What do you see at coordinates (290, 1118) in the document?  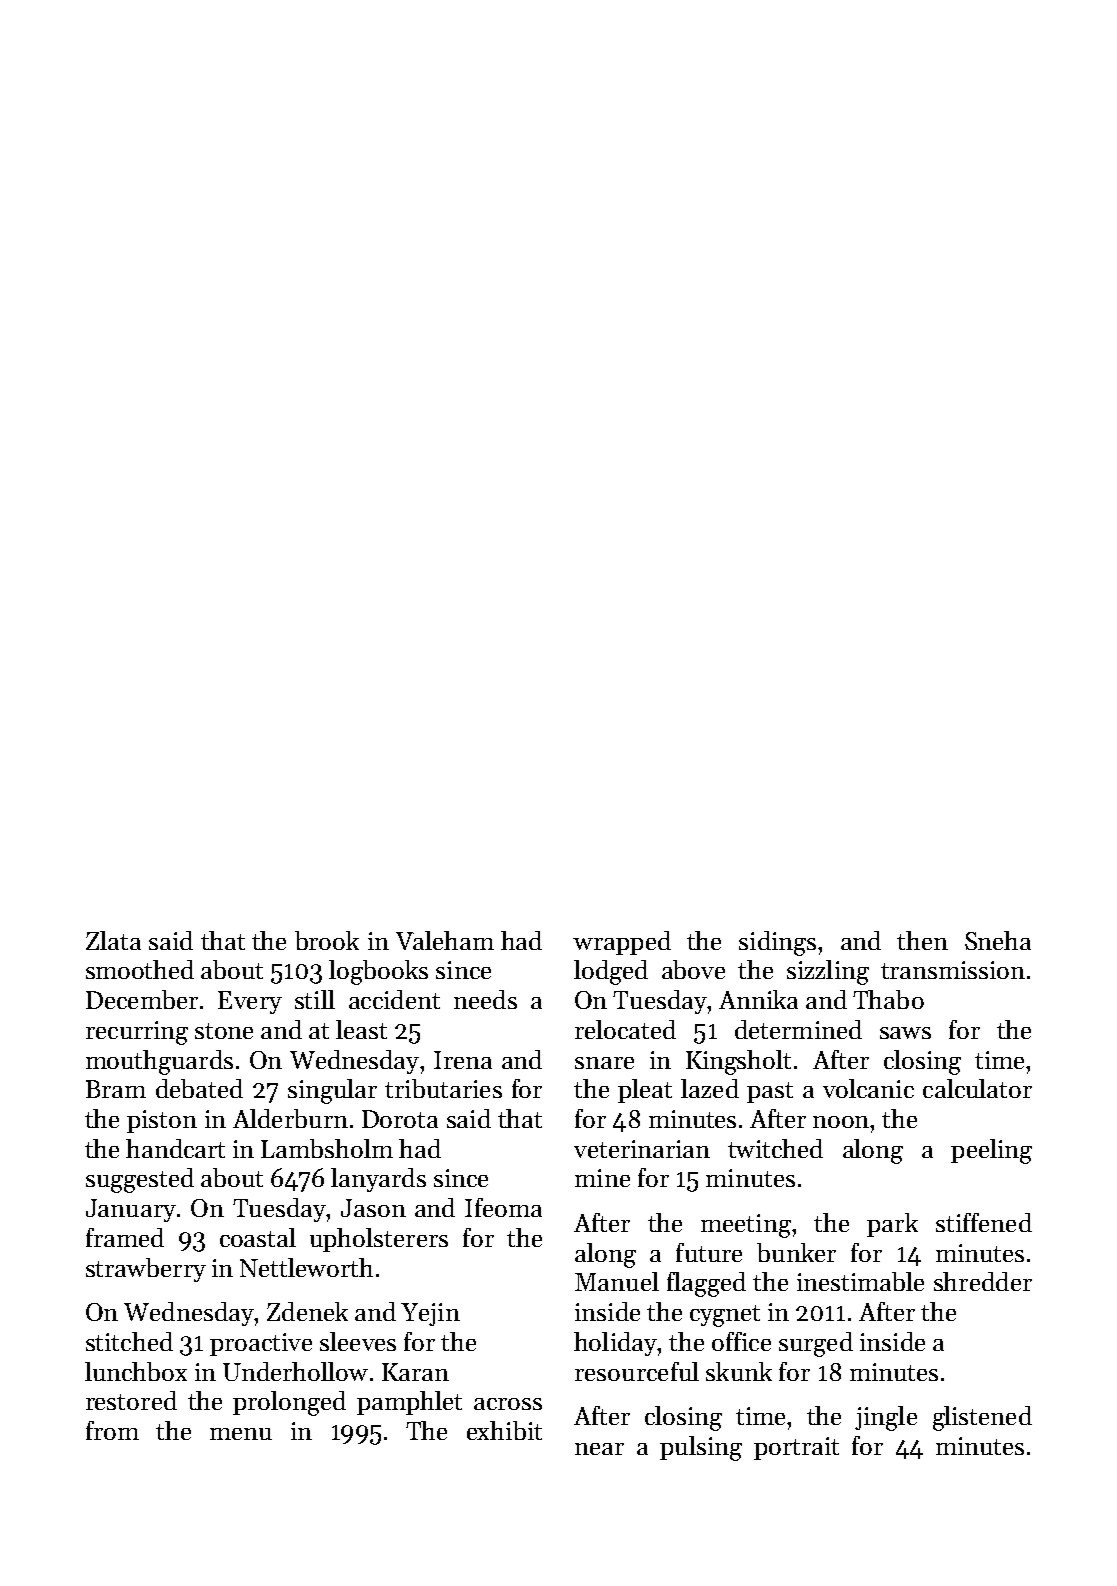 I see `Alderburn` at bounding box center [290, 1118].
